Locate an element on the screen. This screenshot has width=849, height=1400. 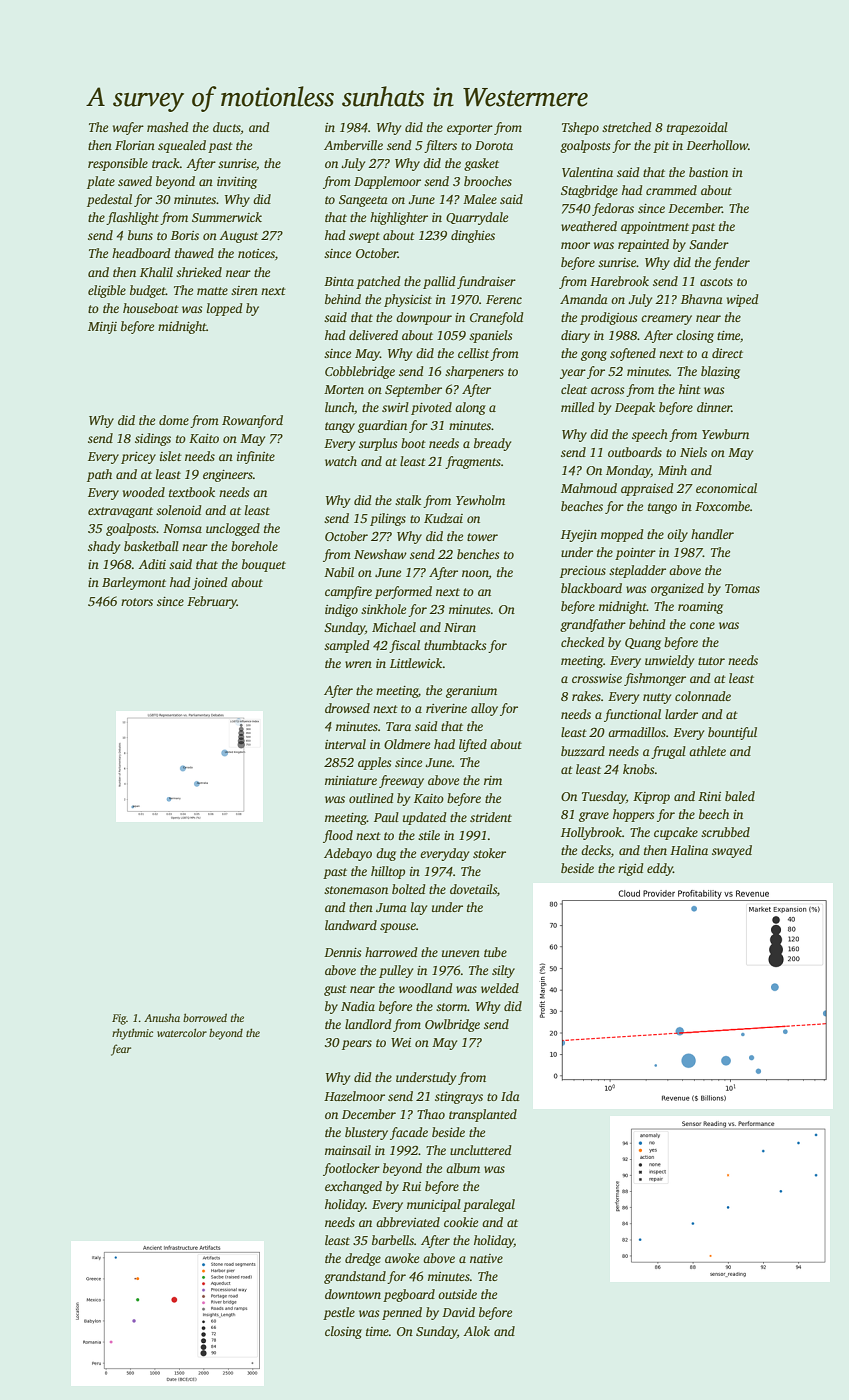
Minh is located at coordinates (672, 470).
